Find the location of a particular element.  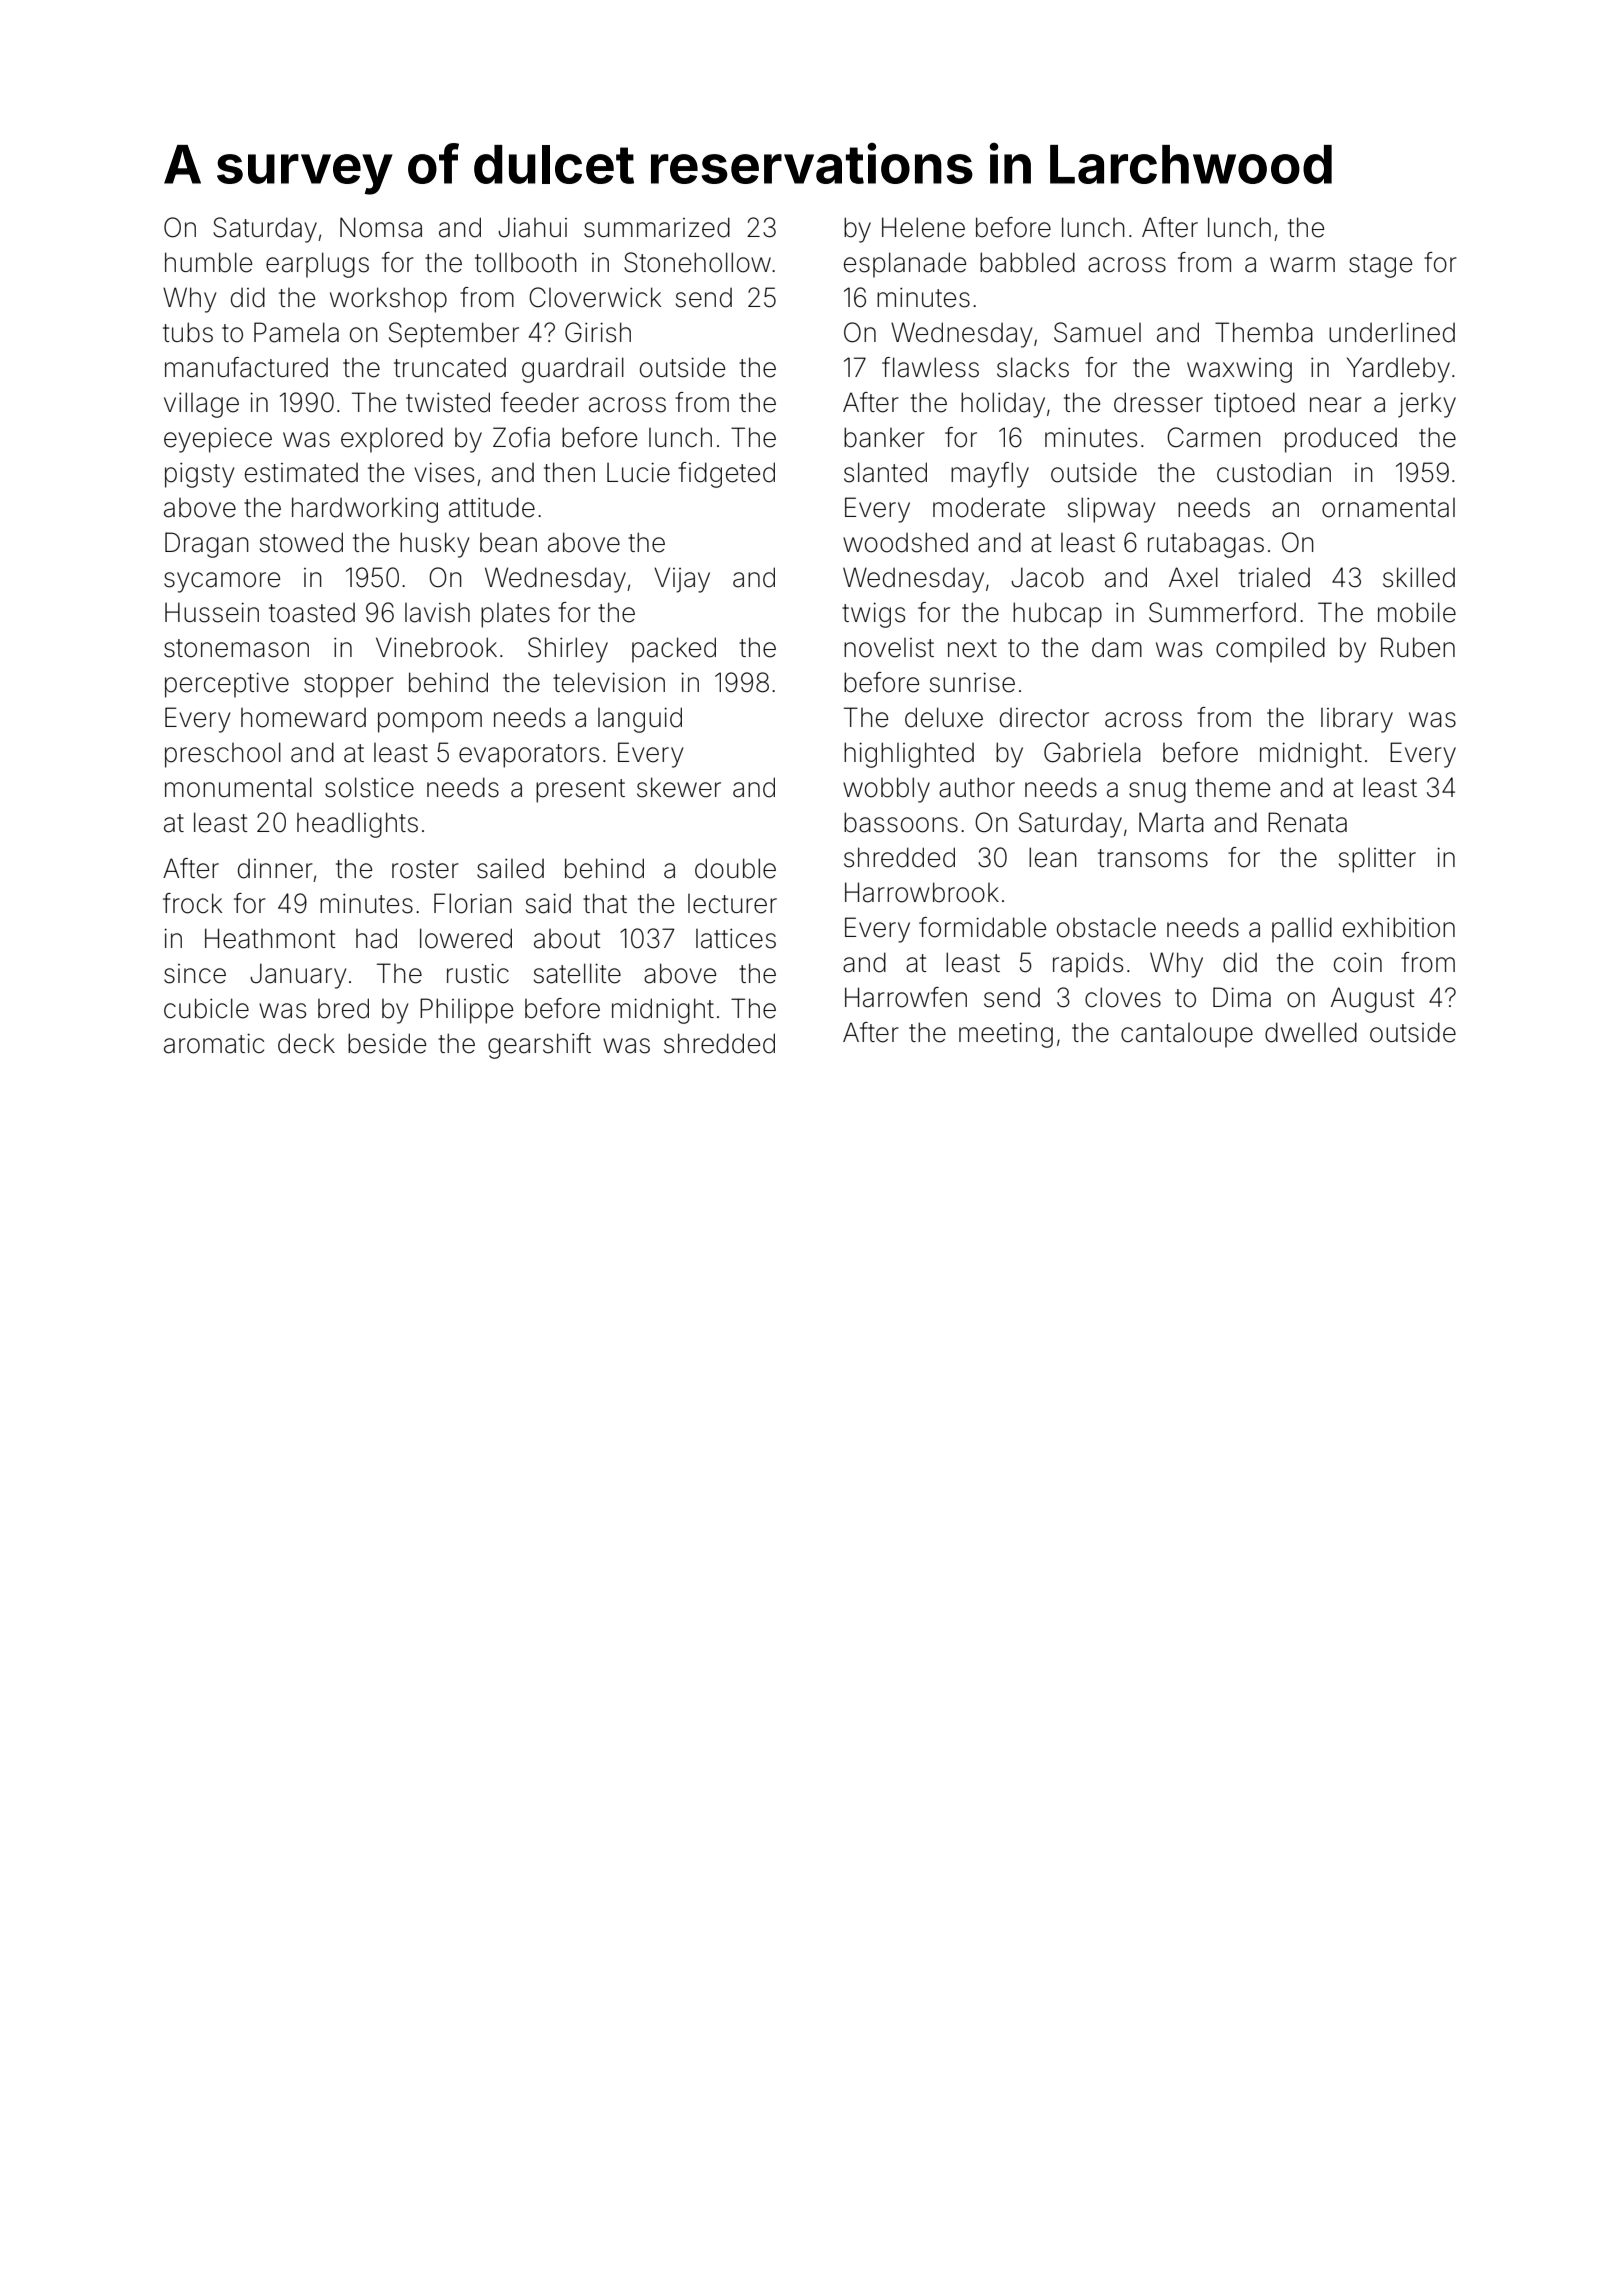

Vinebrook is located at coordinates (436, 647).
